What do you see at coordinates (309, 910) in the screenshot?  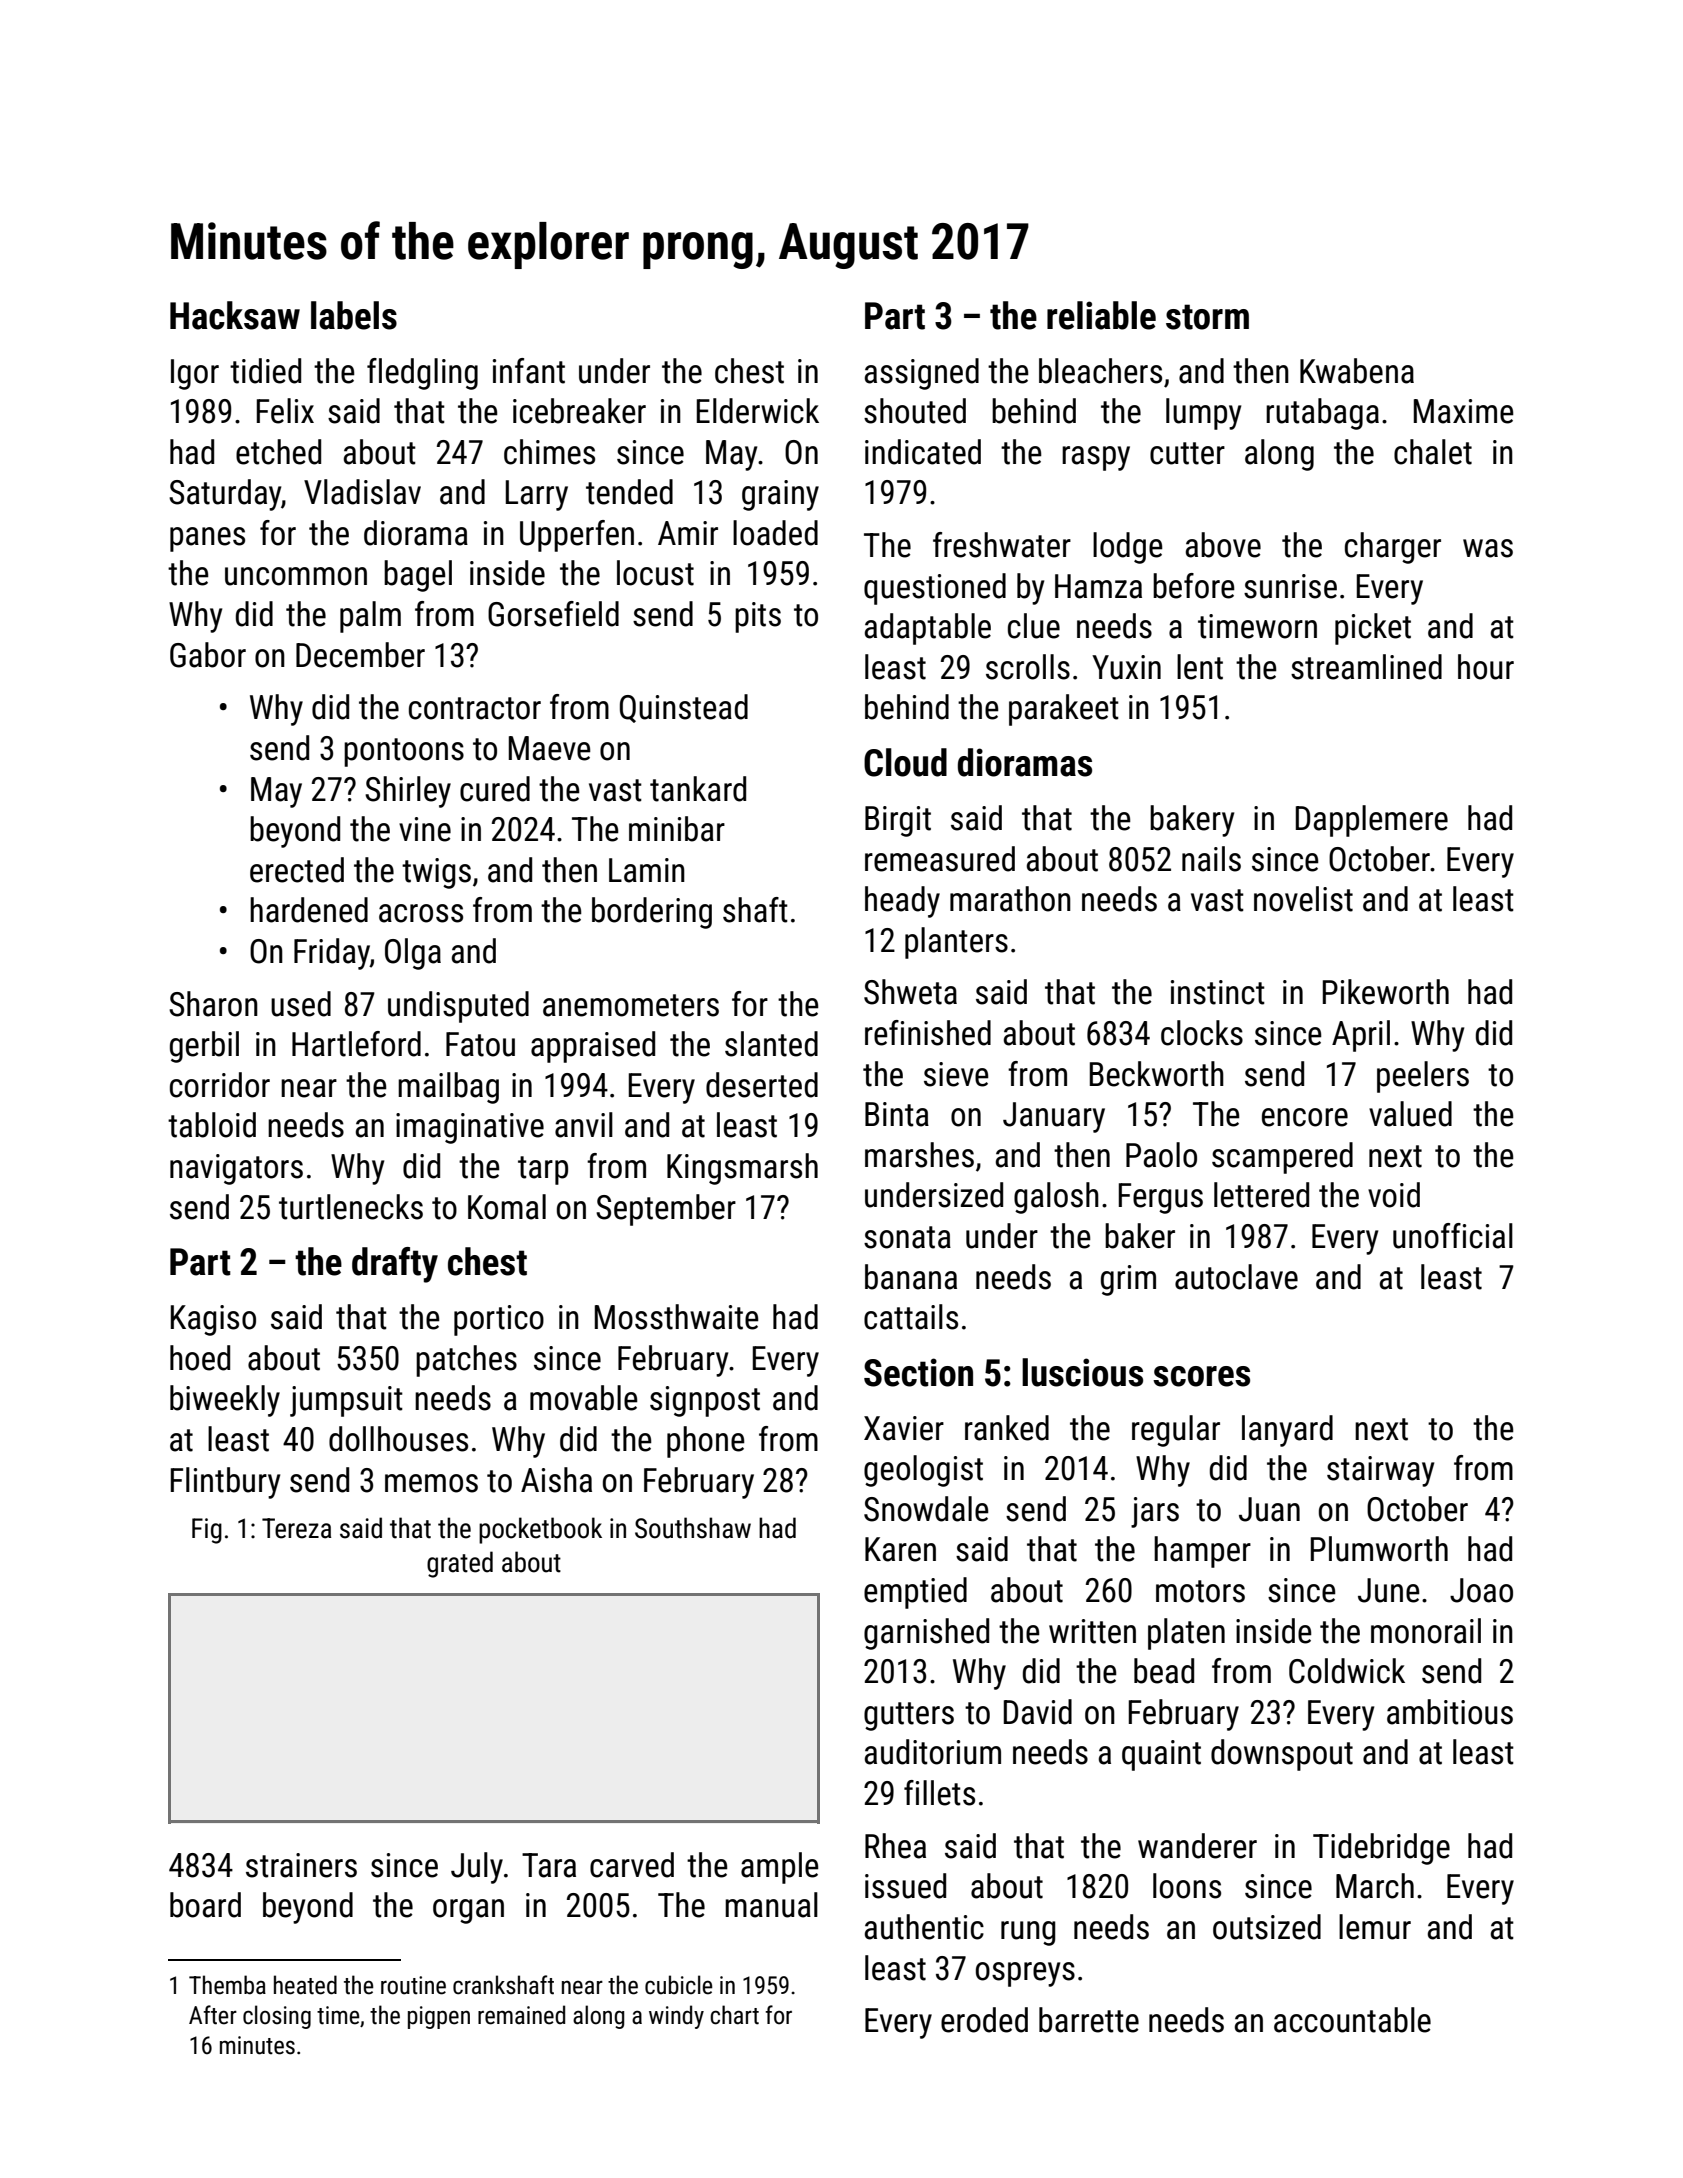 I see `hardened` at bounding box center [309, 910].
